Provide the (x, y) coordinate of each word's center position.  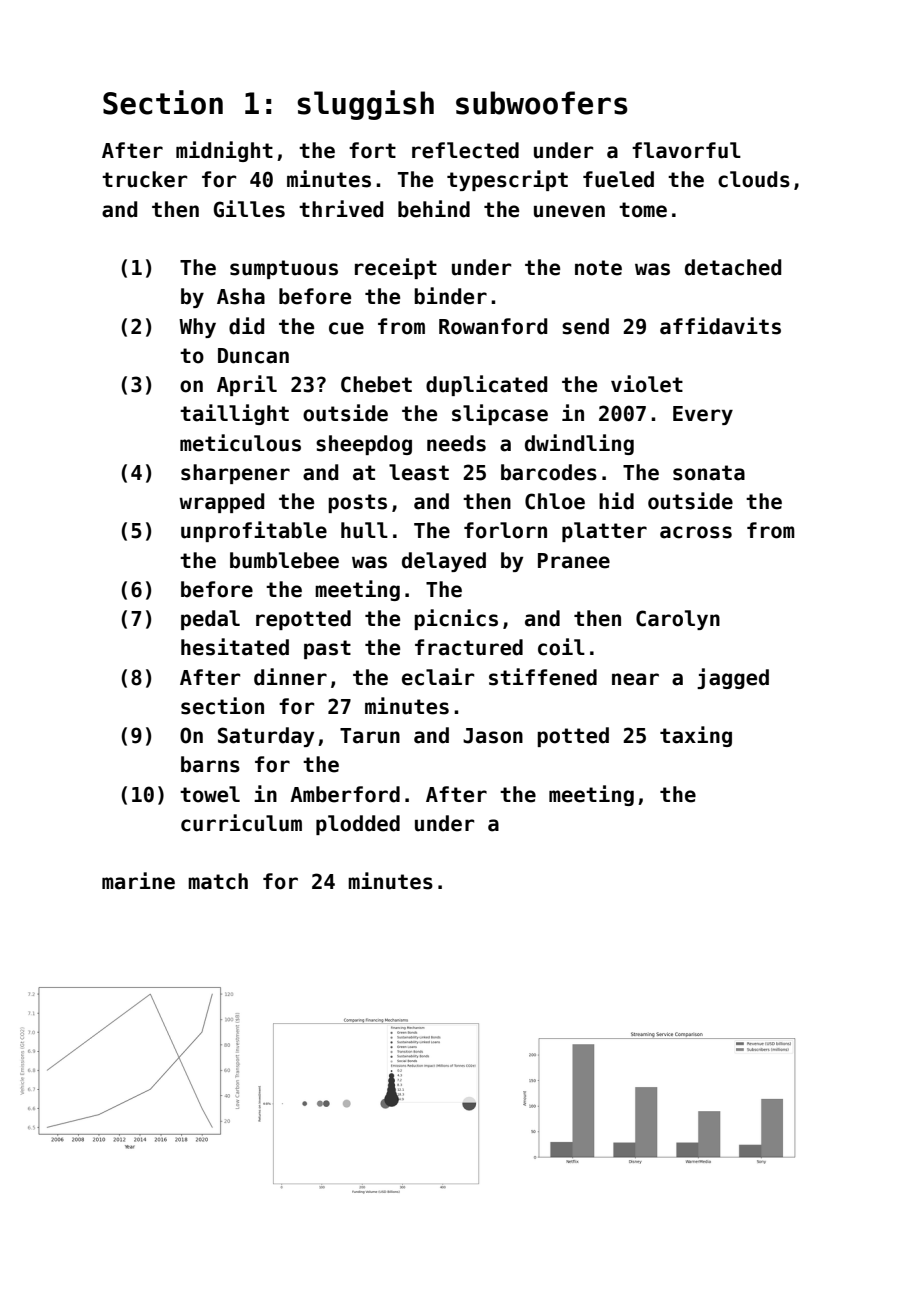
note (598, 268)
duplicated (486, 385)
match (218, 881)
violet (647, 384)
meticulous (240, 443)
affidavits (720, 326)
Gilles (249, 209)
